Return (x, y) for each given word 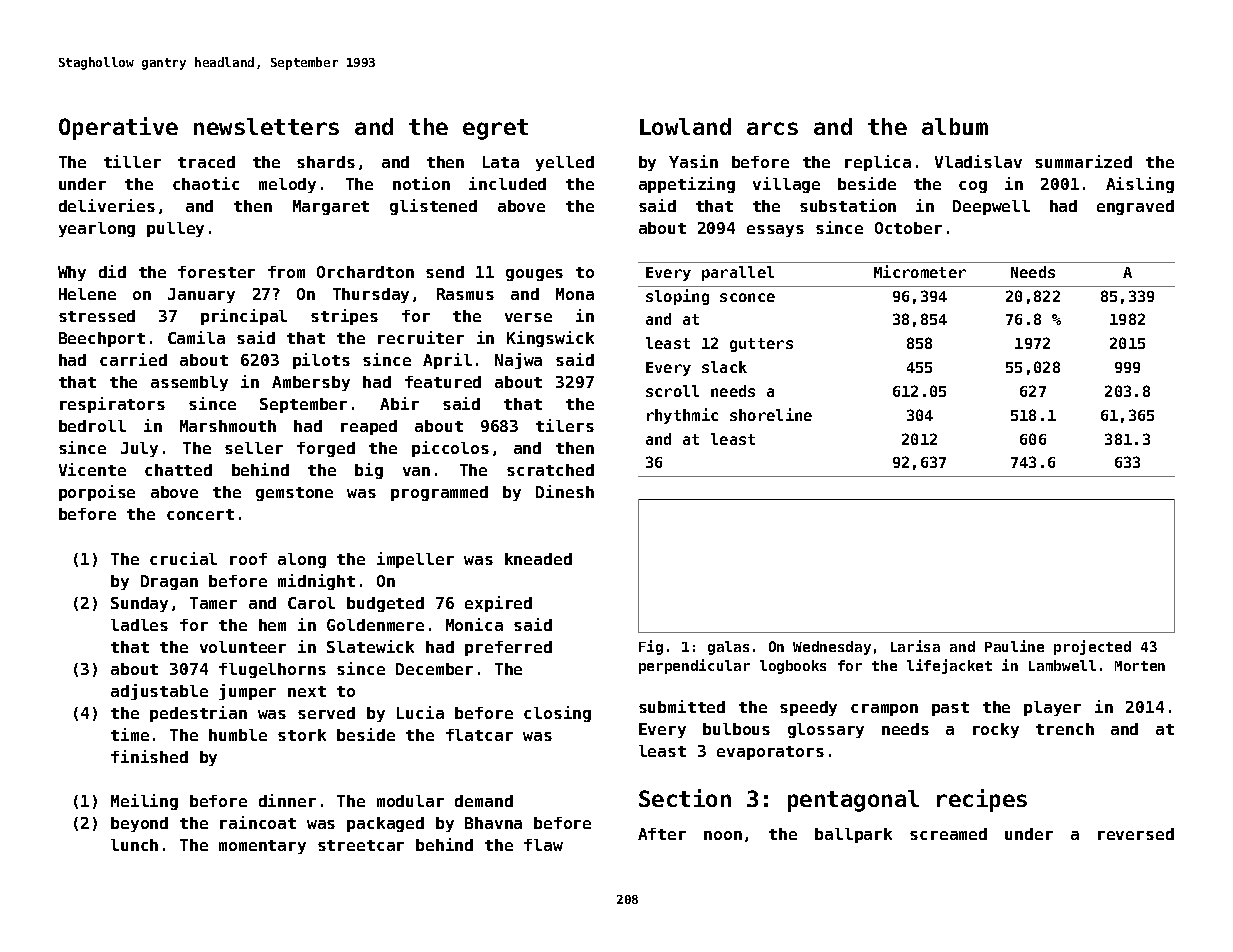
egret (495, 129)
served (326, 713)
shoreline (771, 414)
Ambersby (311, 383)
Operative (118, 128)
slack (724, 367)
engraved (1135, 207)
